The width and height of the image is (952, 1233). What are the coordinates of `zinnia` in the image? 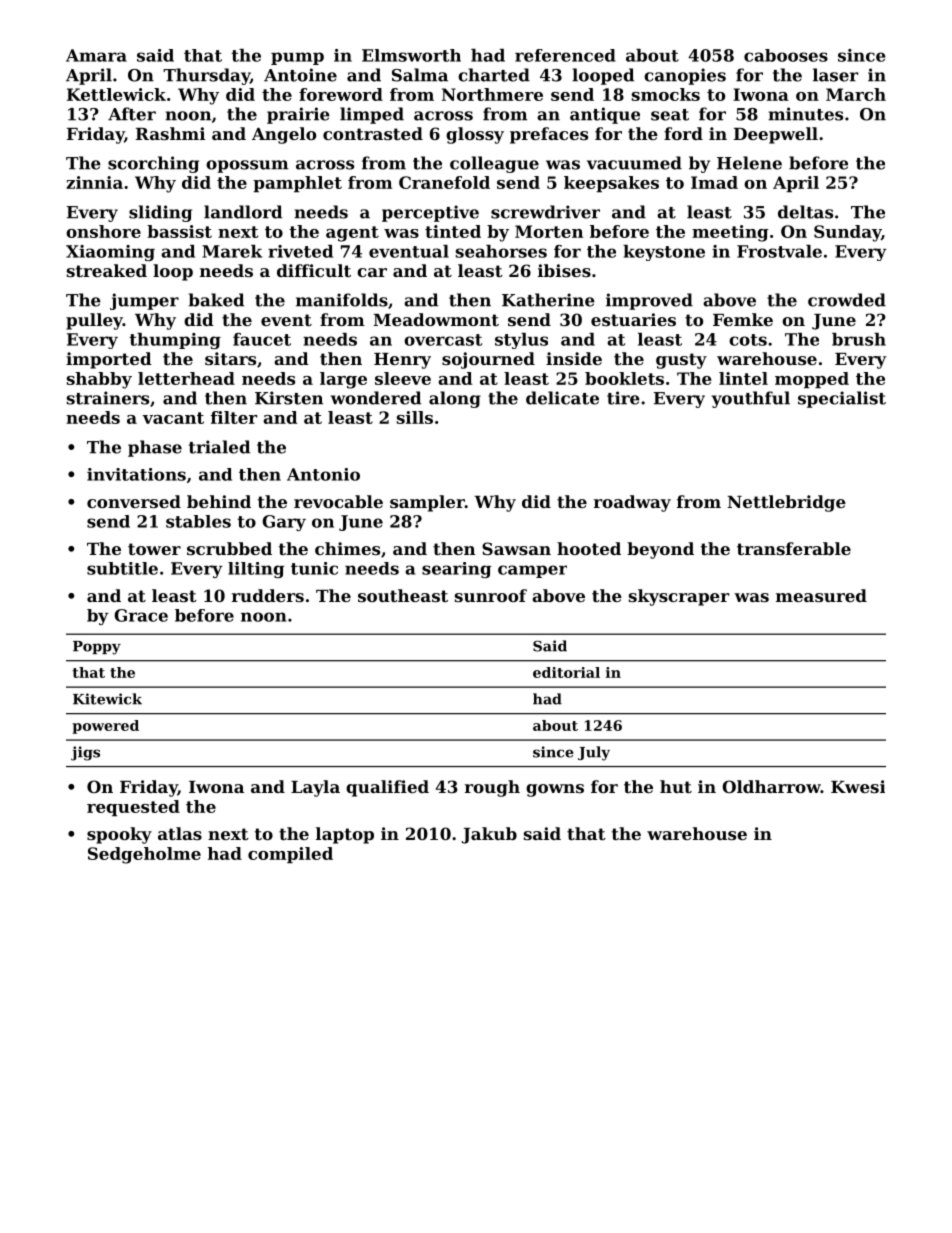 It's located at (94, 182).
